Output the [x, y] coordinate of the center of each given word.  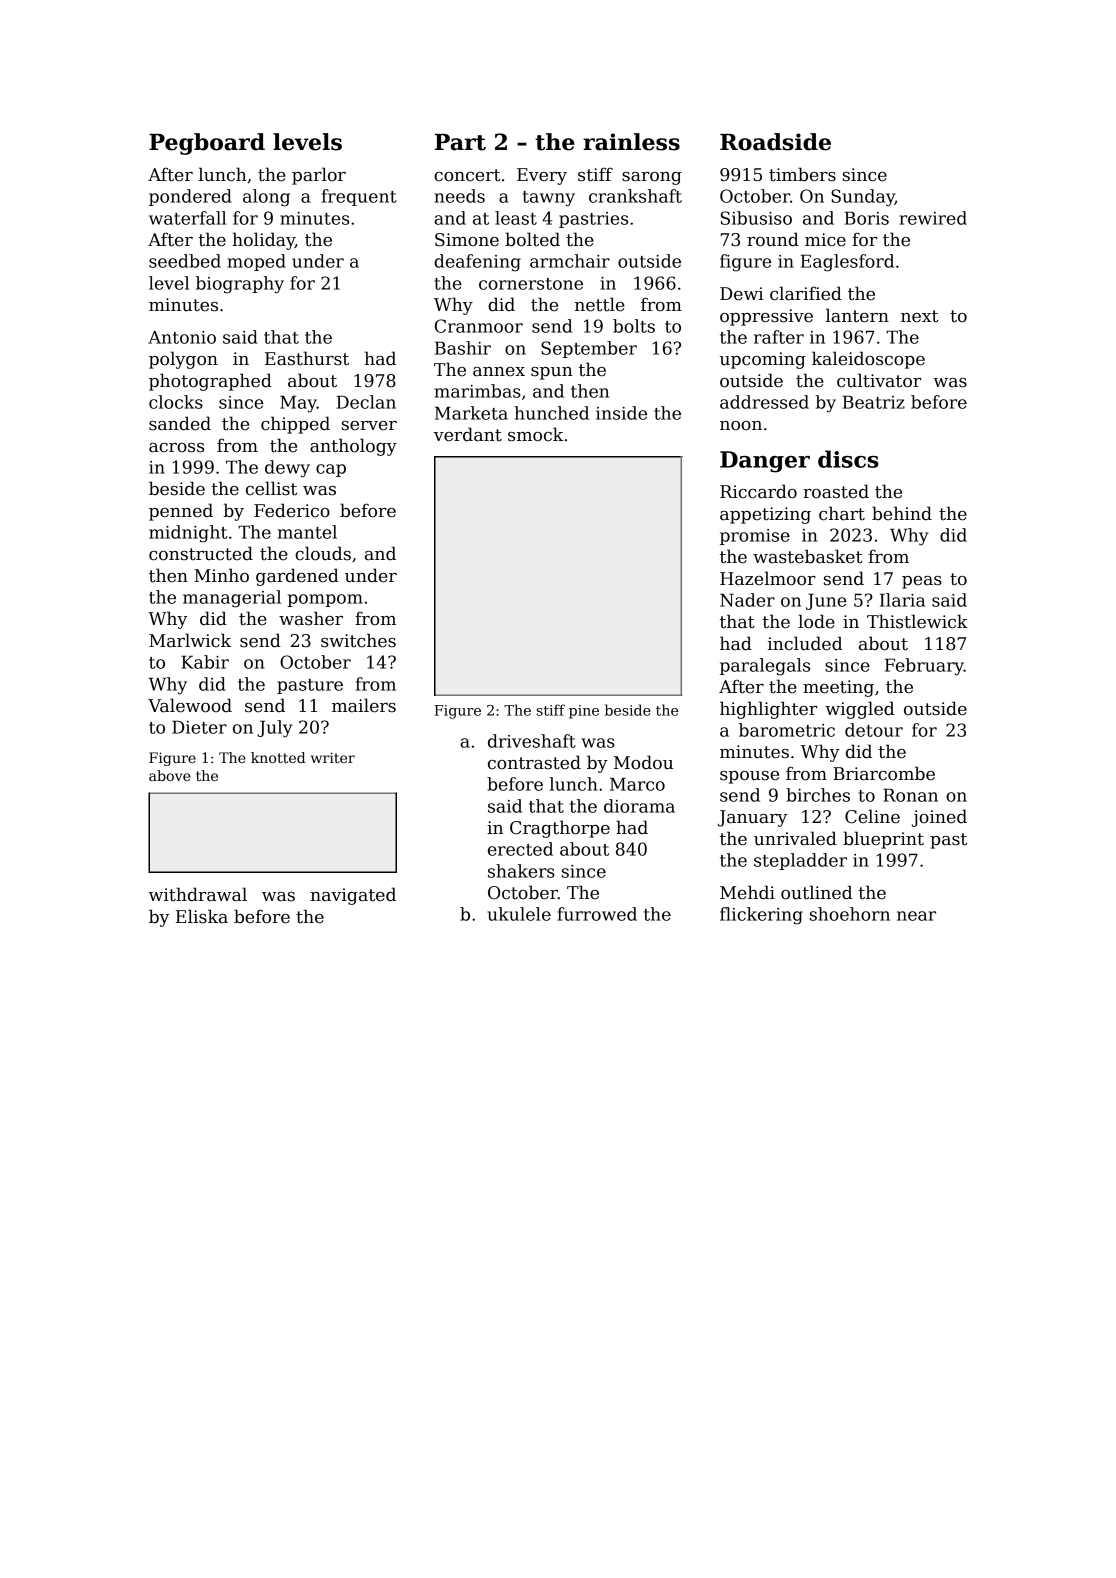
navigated [353, 896]
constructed [201, 553]
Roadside [775, 142]
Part [460, 142]
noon [741, 426]
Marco [637, 784]
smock [536, 434]
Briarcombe [884, 773]
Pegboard [207, 144]
